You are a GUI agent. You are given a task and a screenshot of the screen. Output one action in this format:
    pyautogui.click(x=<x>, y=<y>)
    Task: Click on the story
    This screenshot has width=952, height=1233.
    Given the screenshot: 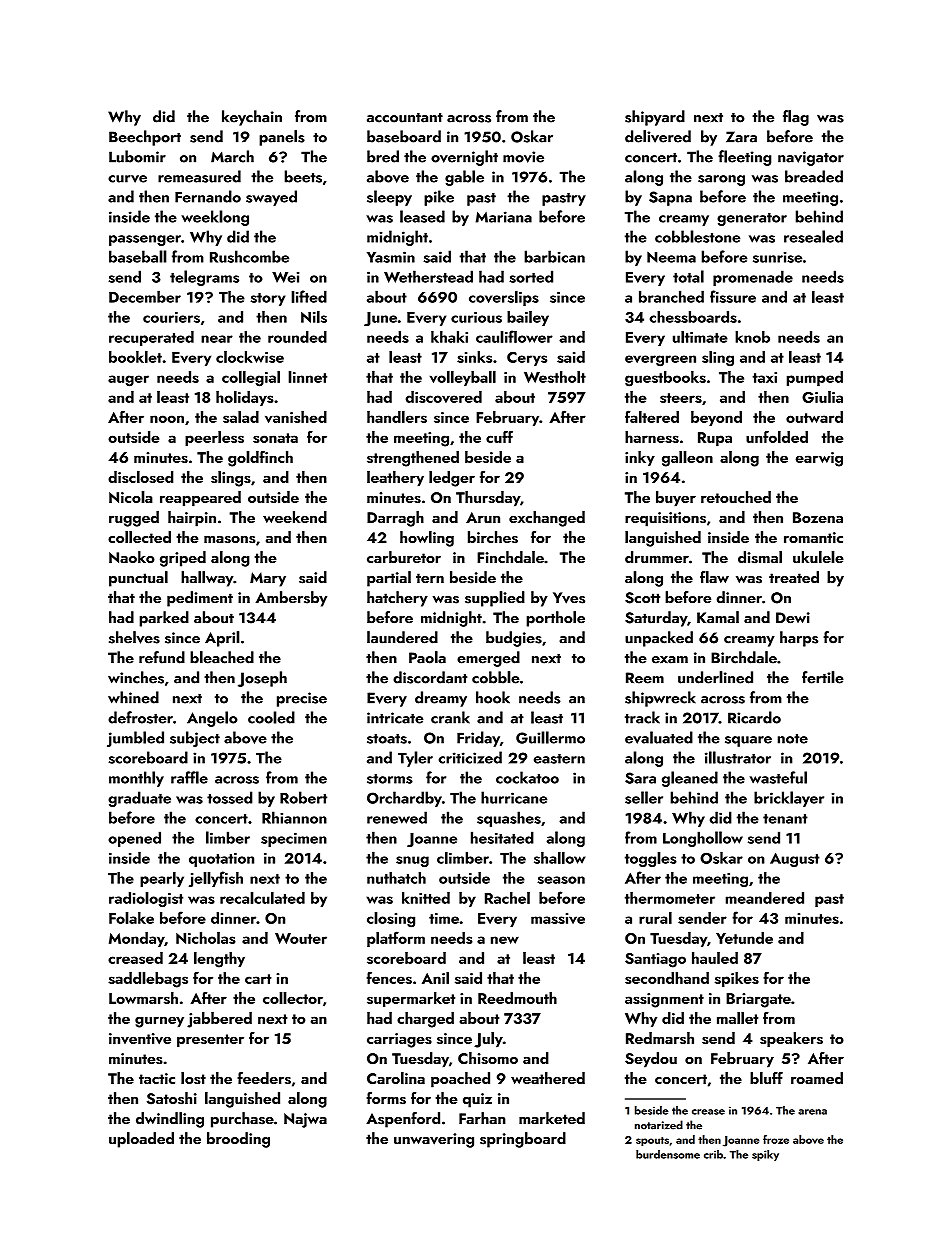 What is the action you would take?
    pyautogui.click(x=268, y=299)
